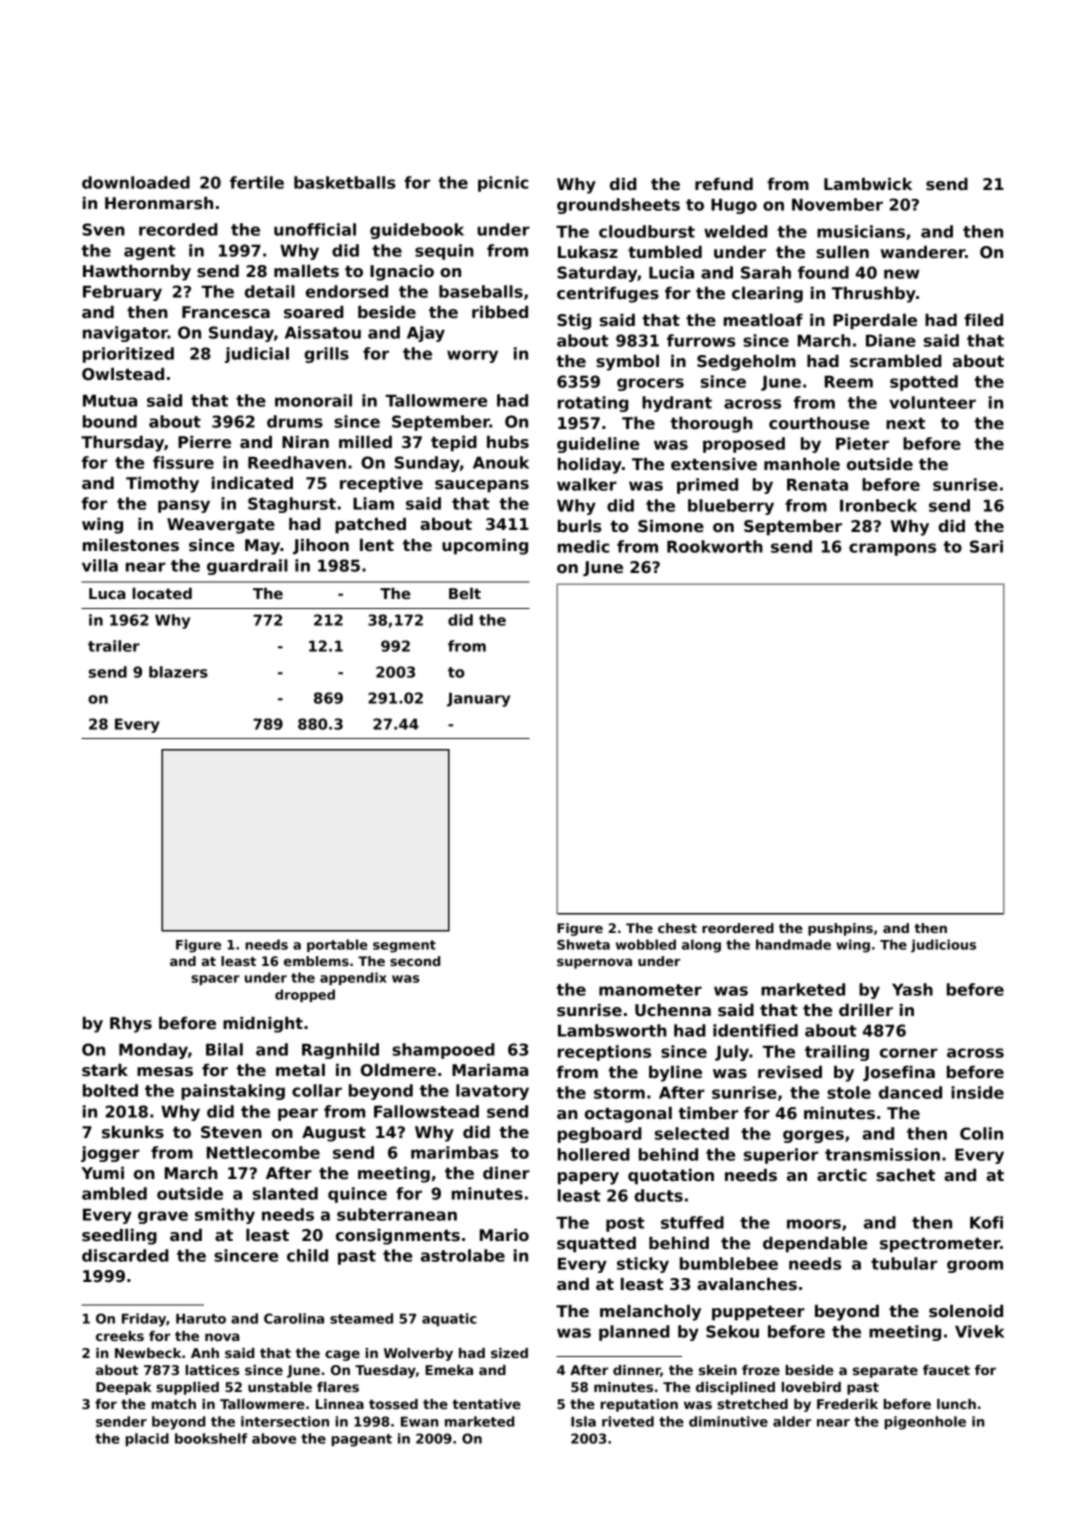 The height and width of the screenshot is (1536, 1086). I want to click on upcoming, so click(485, 547).
